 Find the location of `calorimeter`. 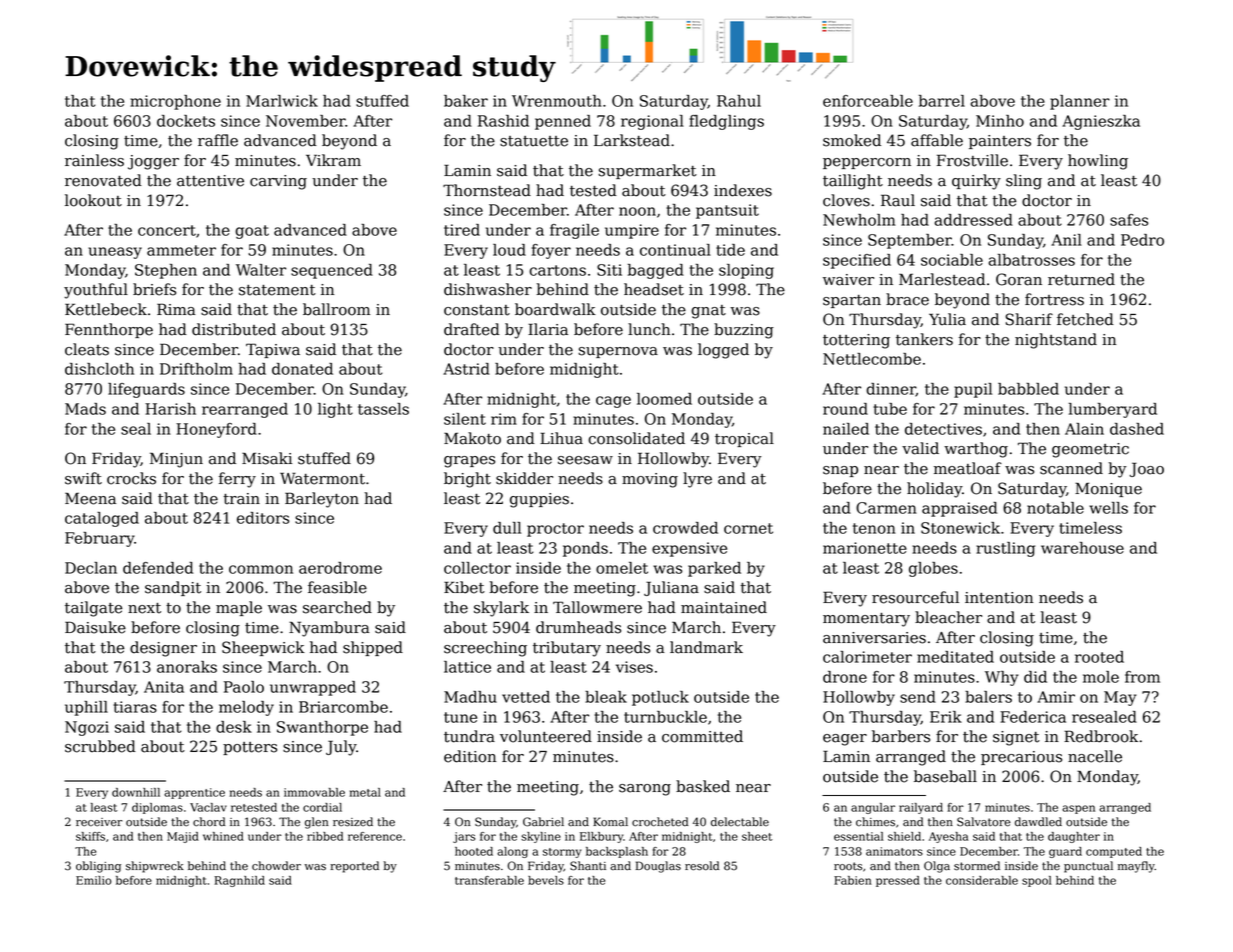

calorimeter is located at coordinates (867, 657).
